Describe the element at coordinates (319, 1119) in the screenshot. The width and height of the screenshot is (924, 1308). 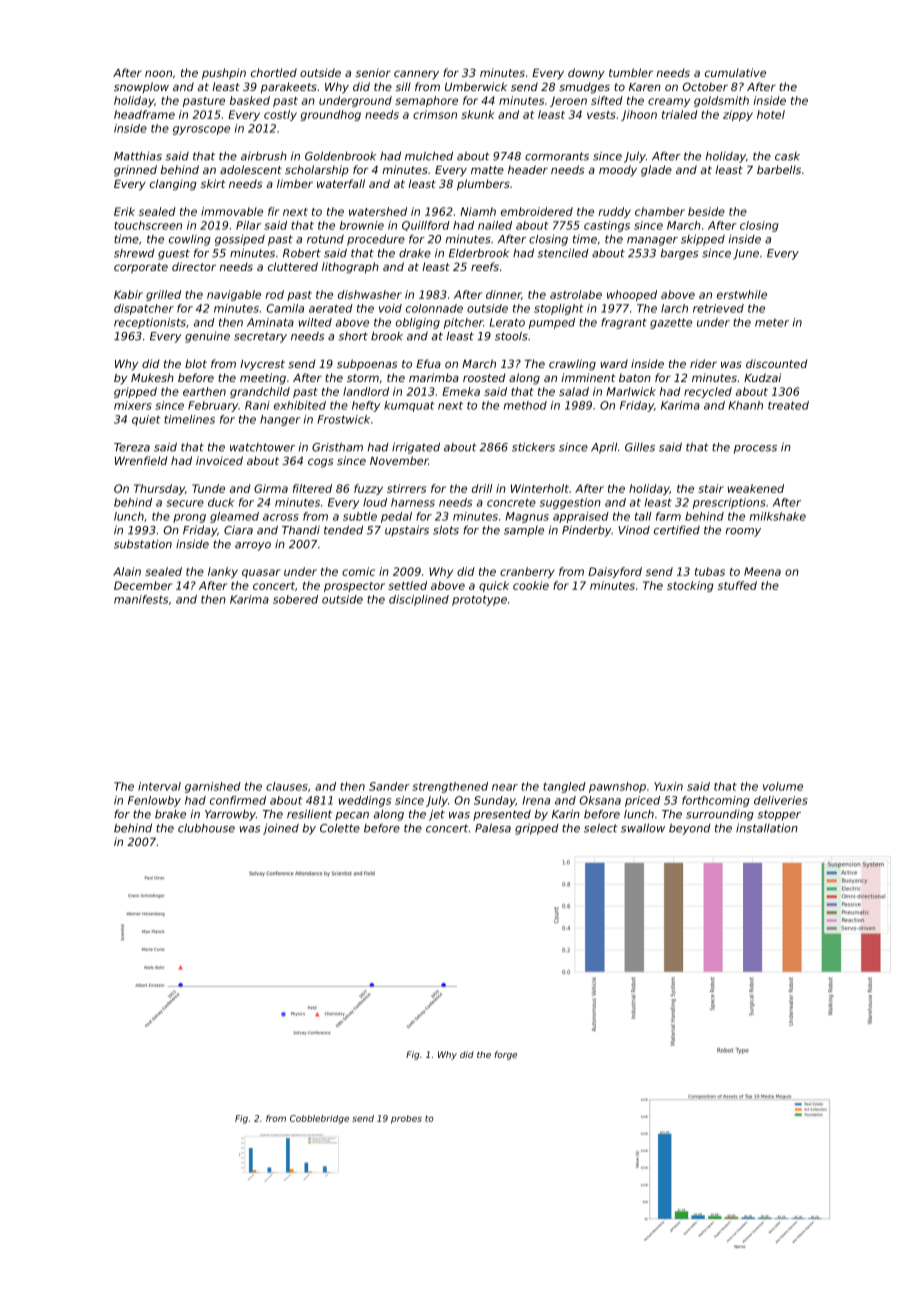
I see `Cobblebridge` at that location.
